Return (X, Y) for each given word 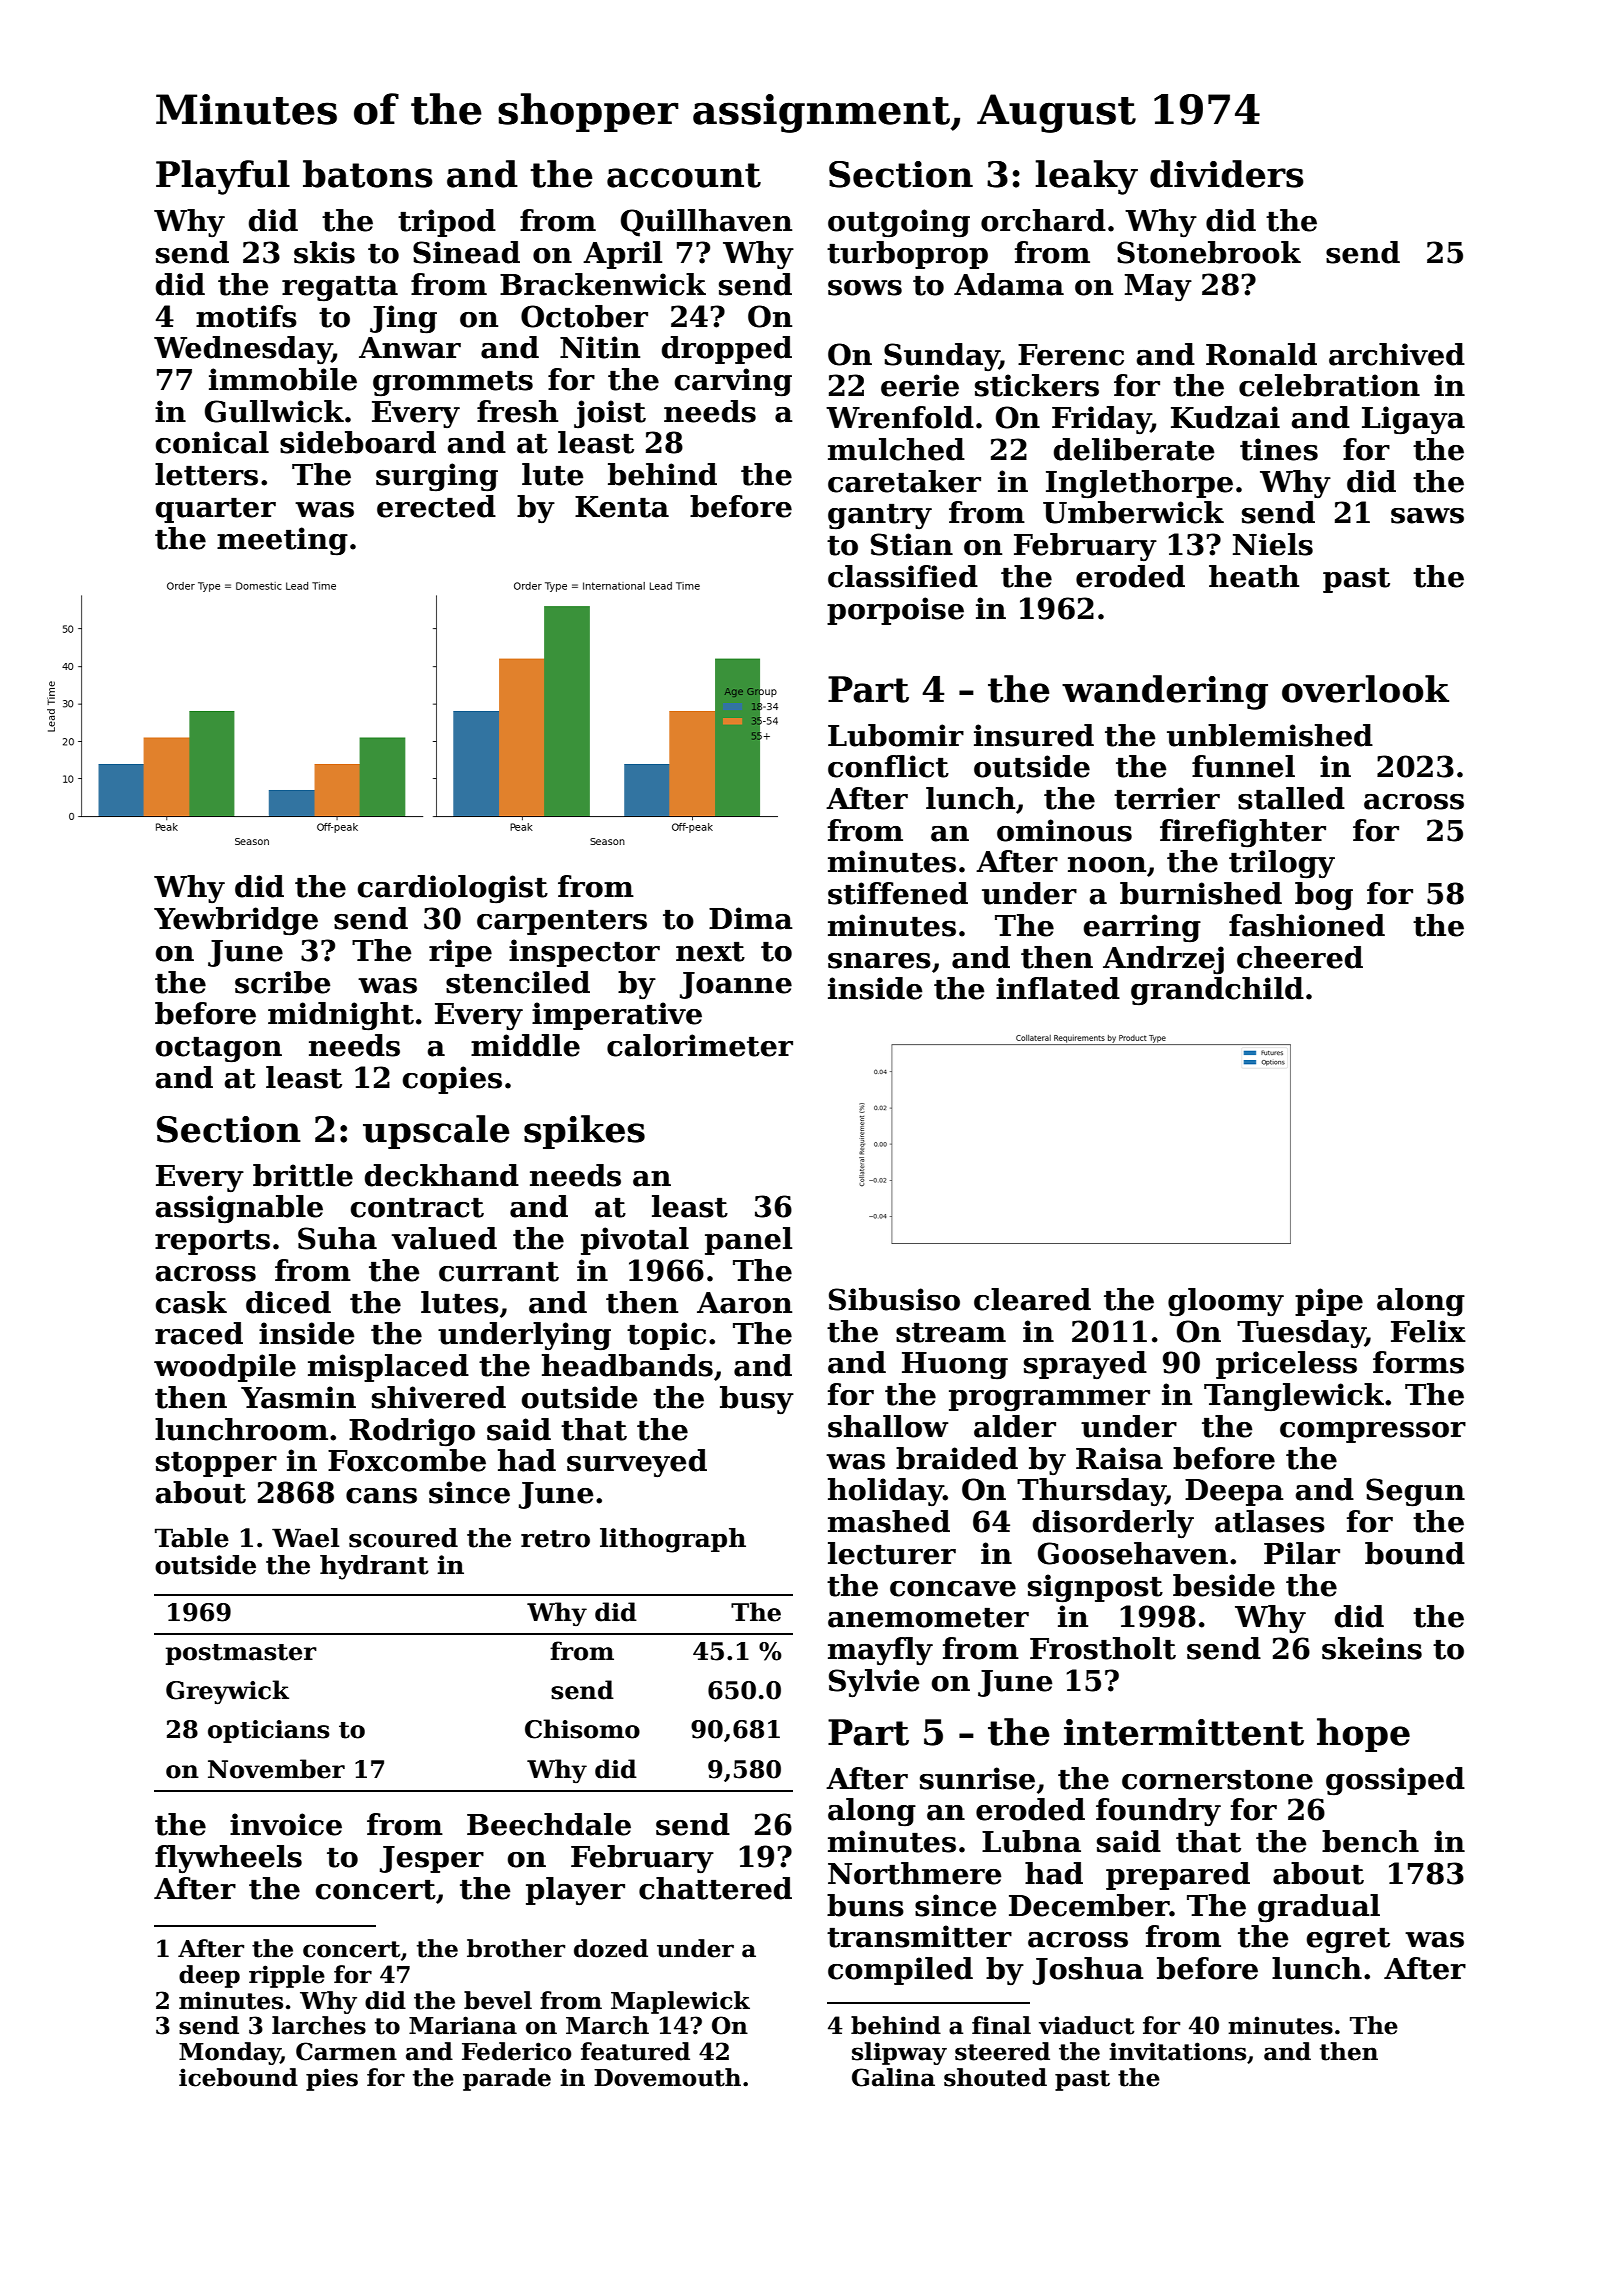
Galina (893, 2077)
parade (507, 2079)
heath (1254, 576)
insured (1034, 735)
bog (1324, 896)
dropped (726, 350)
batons (368, 174)
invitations (1177, 2051)
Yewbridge (236, 921)
